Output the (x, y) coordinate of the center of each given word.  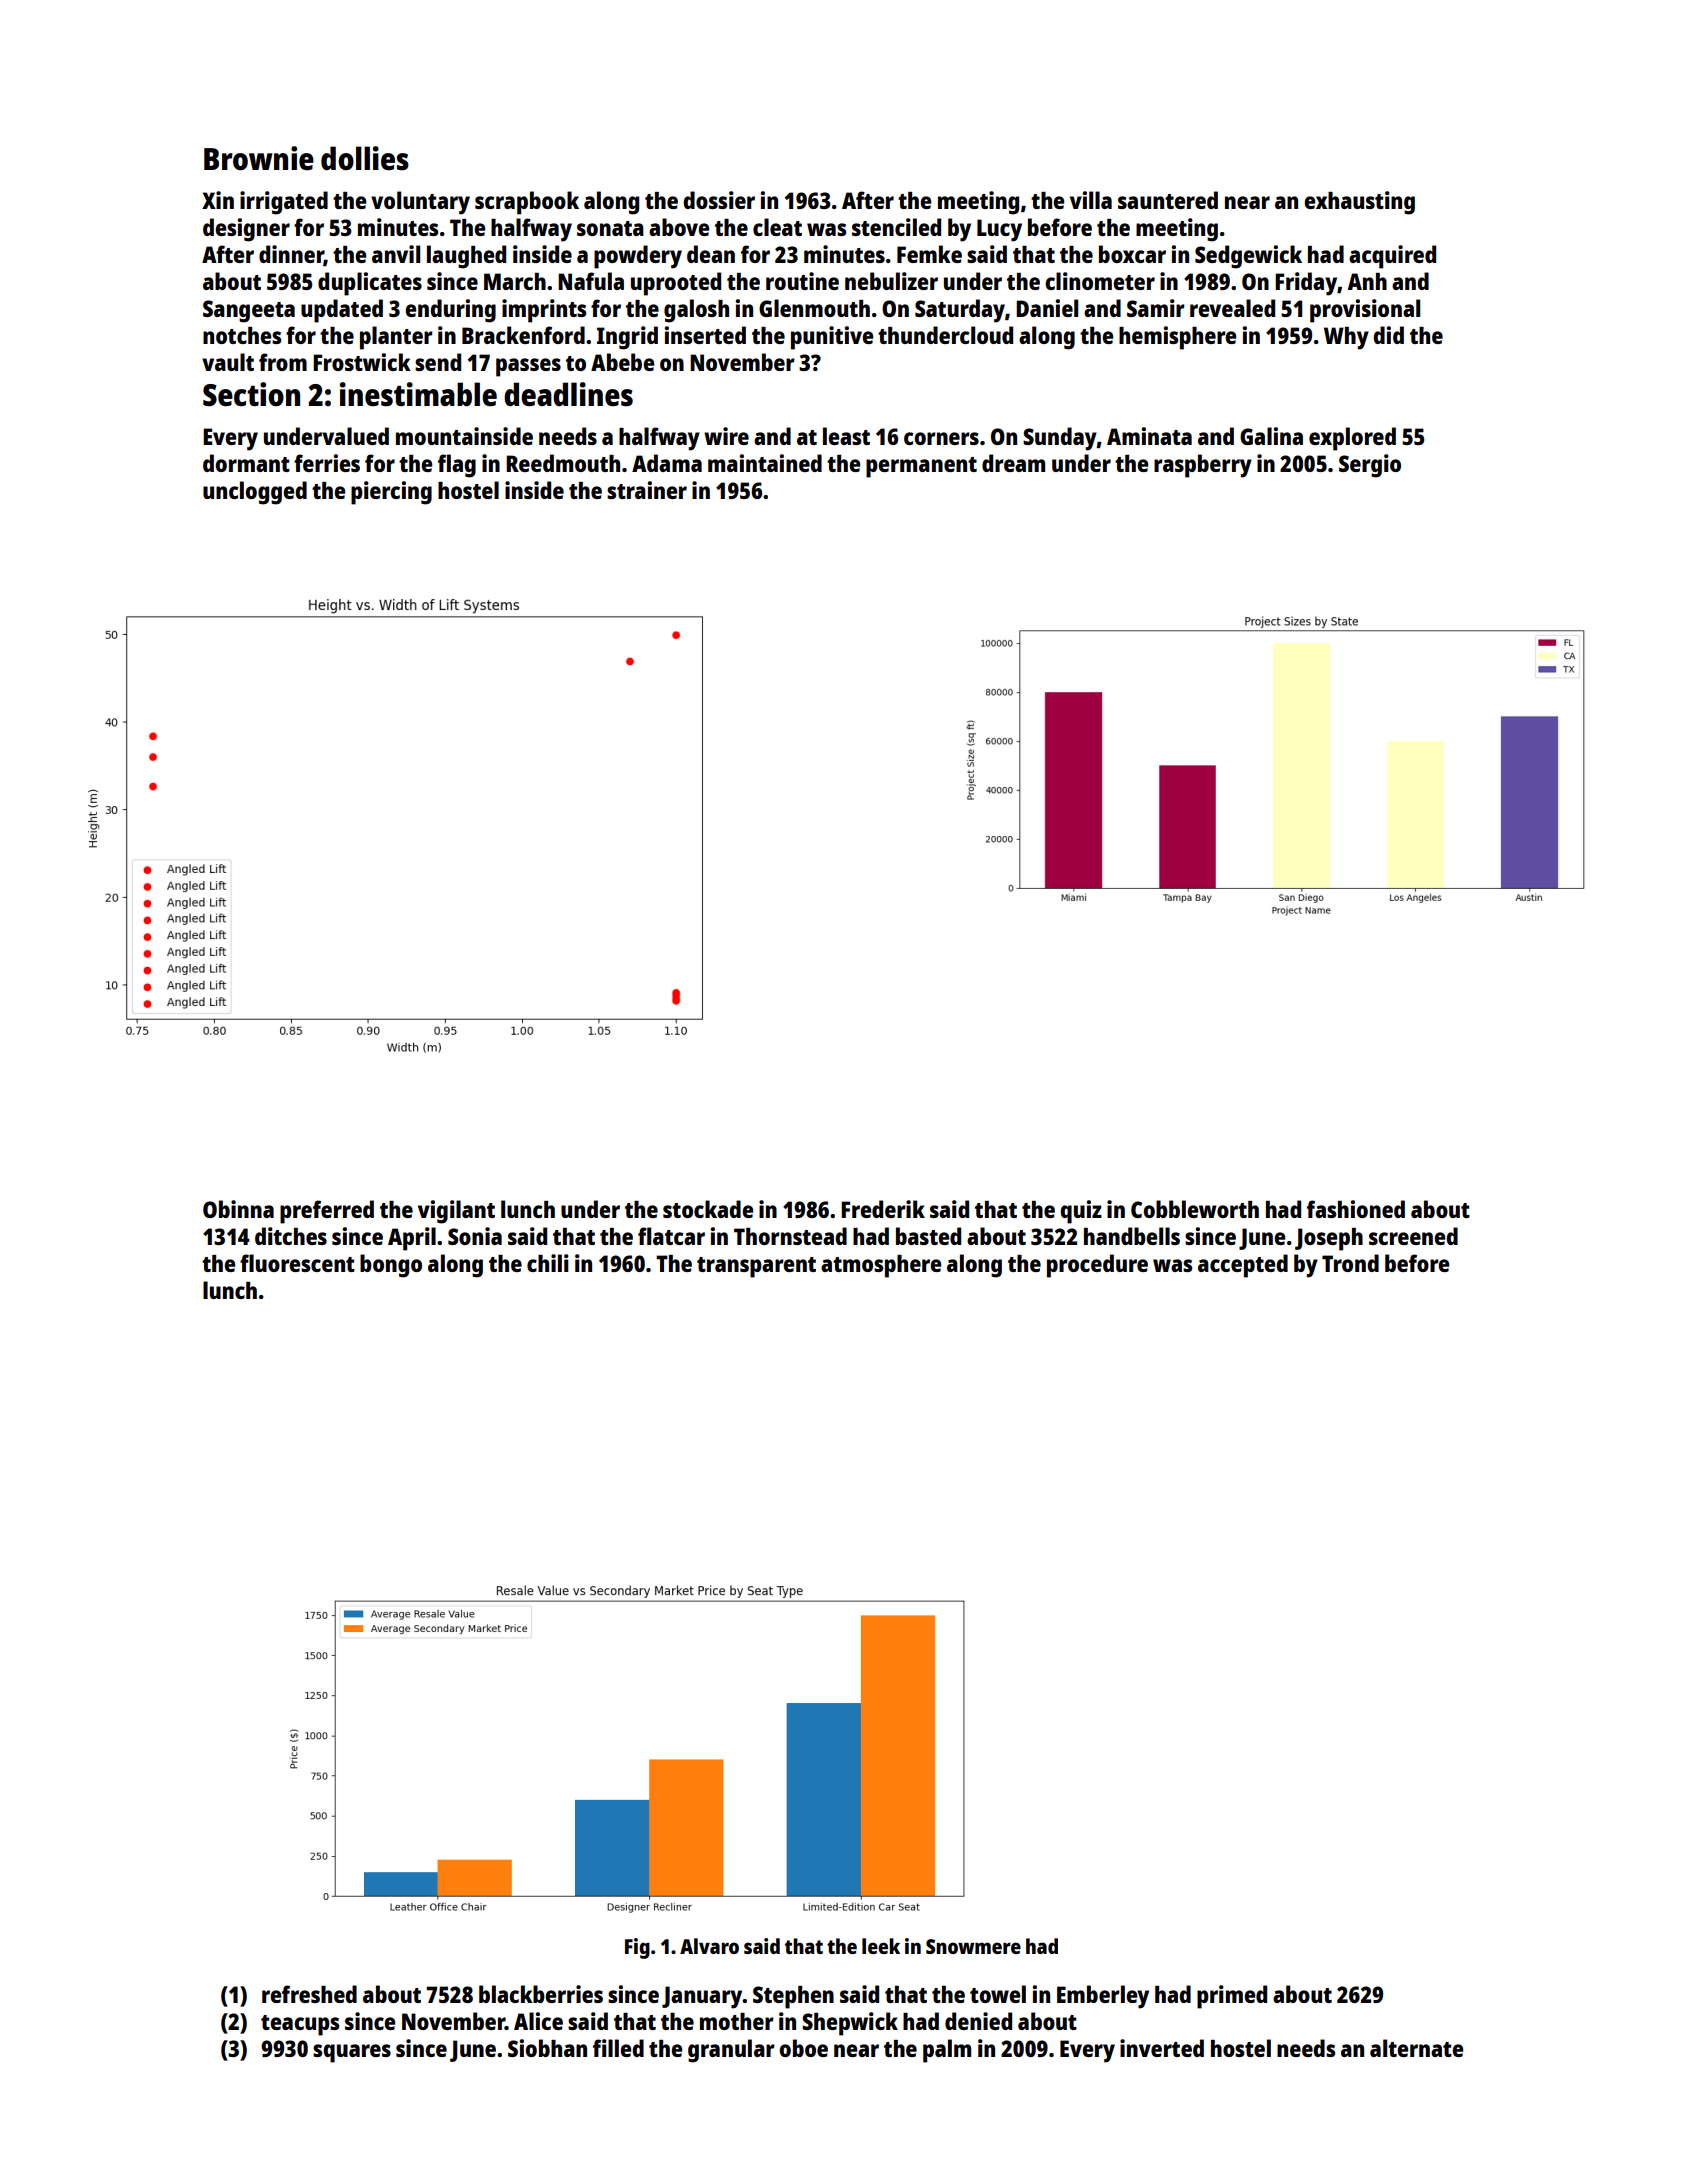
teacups (300, 2025)
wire (726, 436)
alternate (1416, 2048)
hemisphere (1177, 338)
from (283, 362)
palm (947, 2051)
